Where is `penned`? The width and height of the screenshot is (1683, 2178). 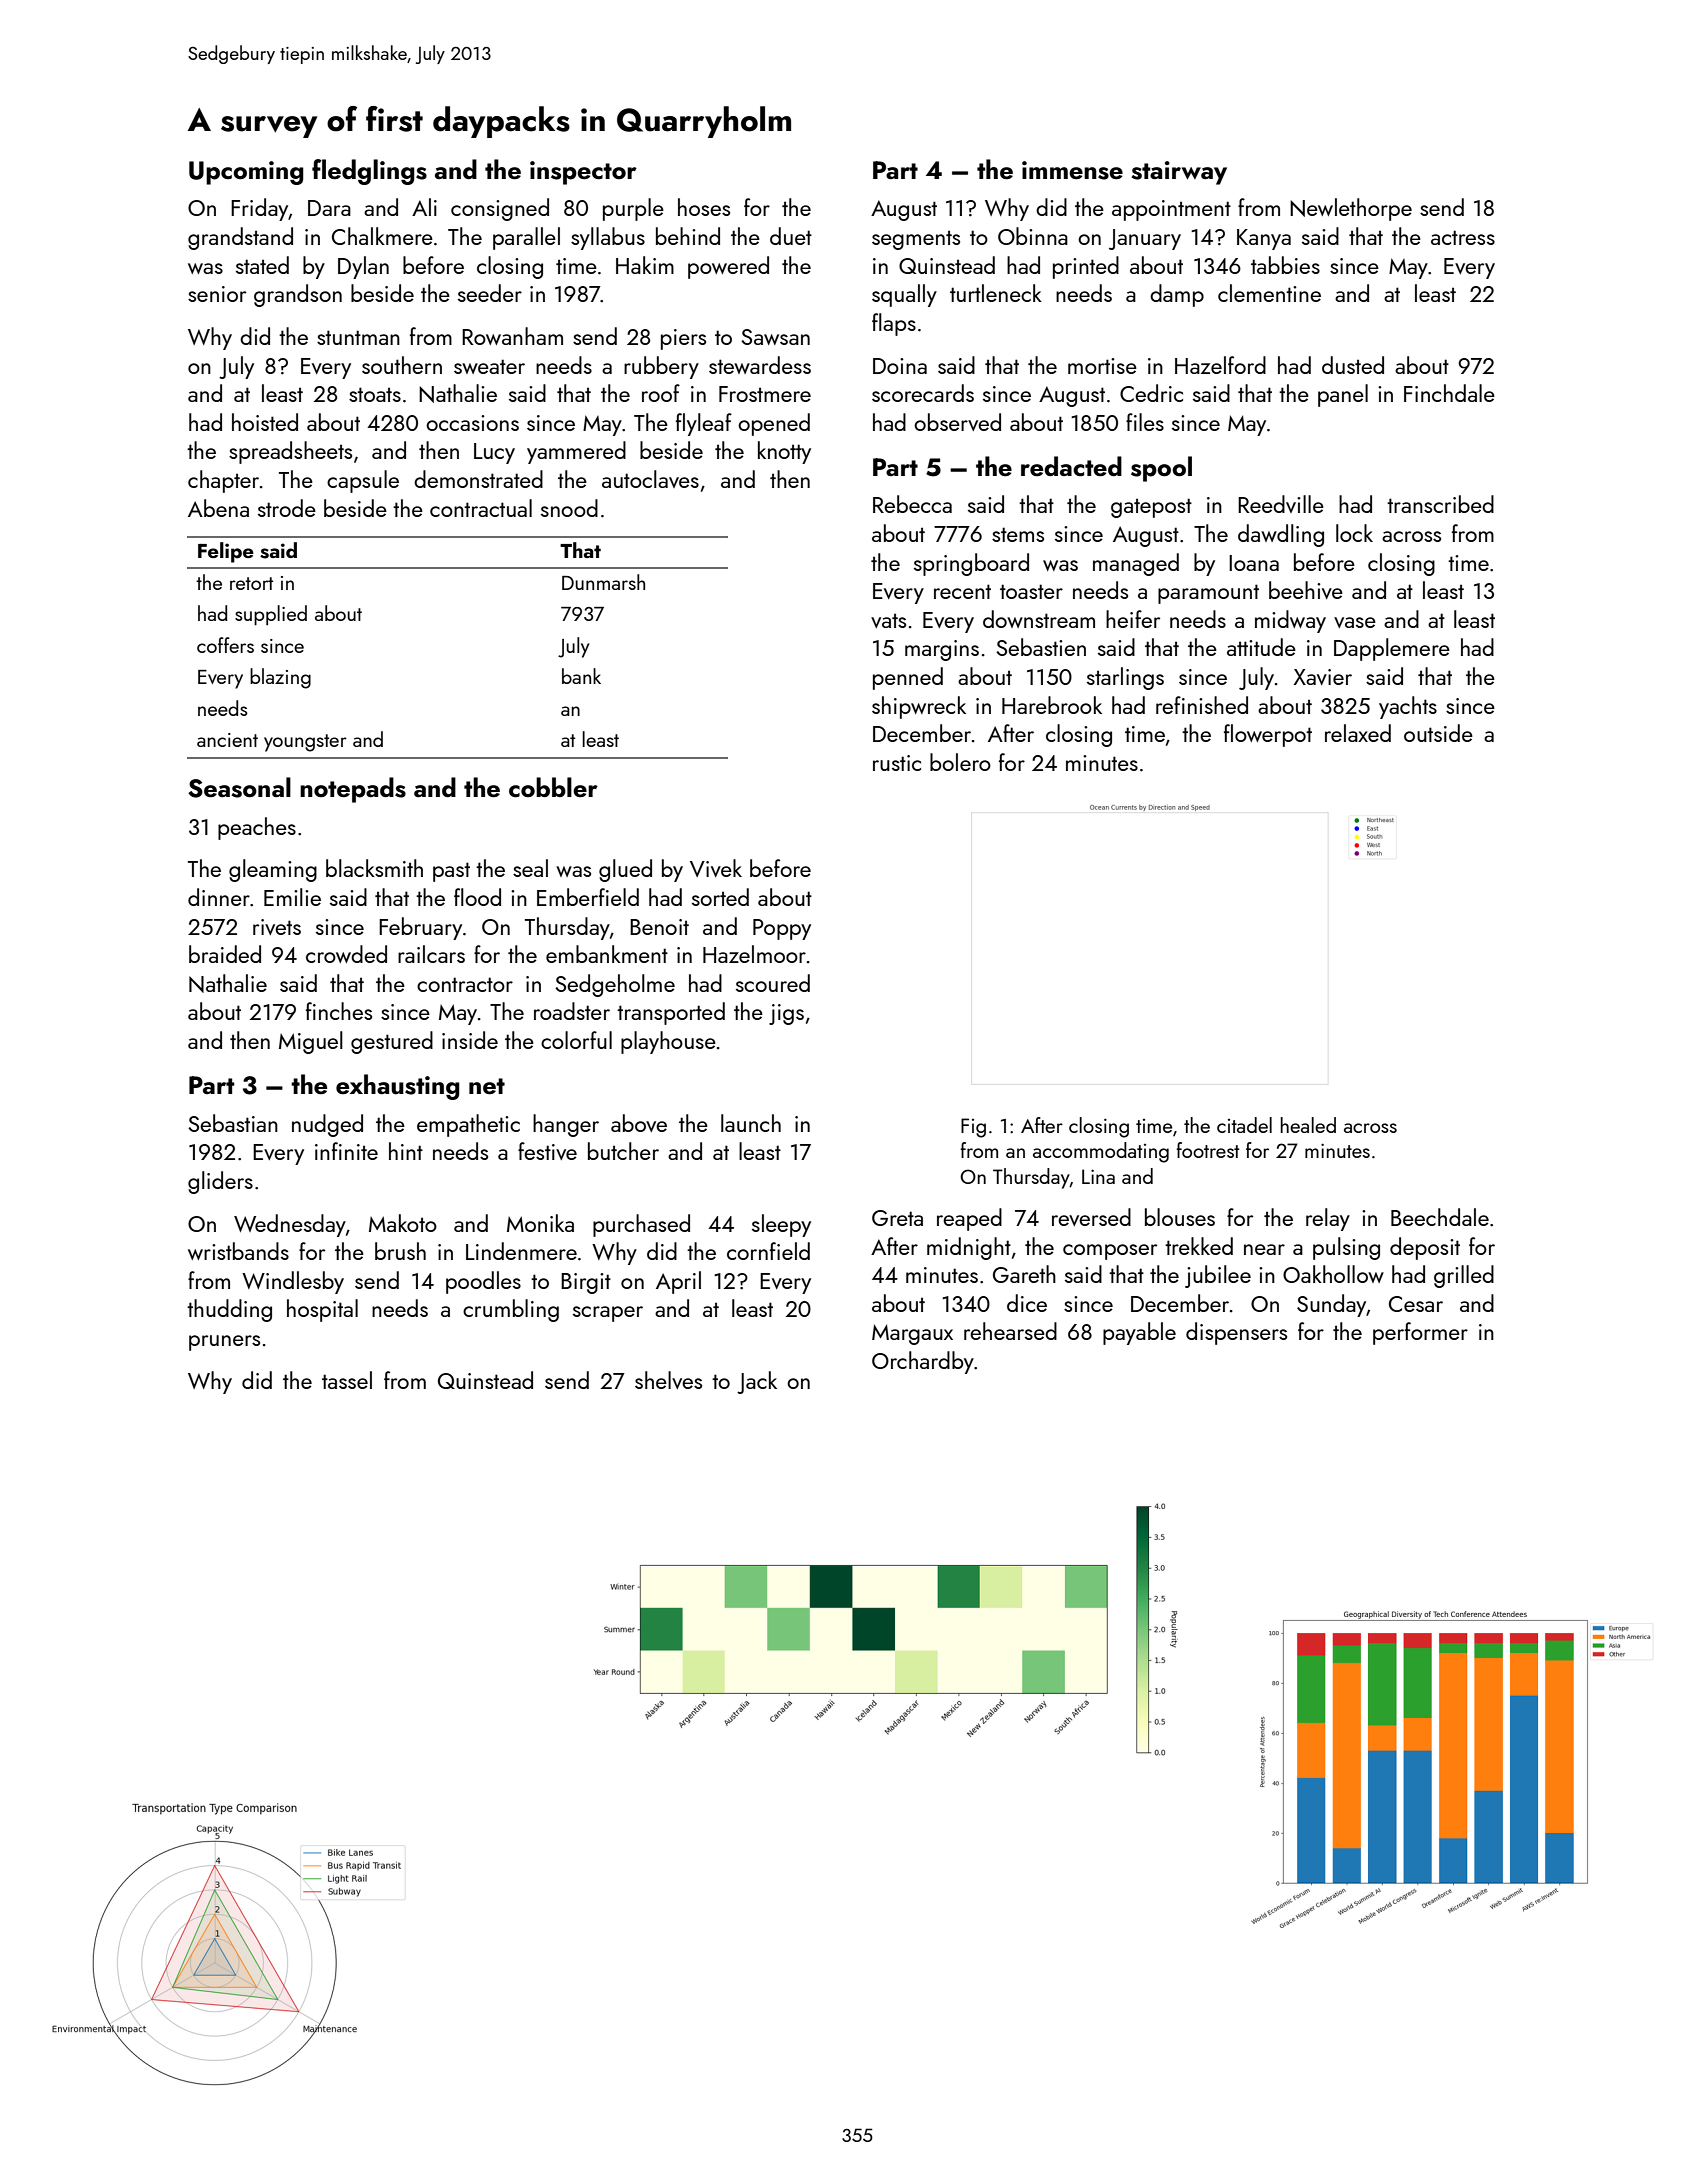
penned is located at coordinates (908, 678).
